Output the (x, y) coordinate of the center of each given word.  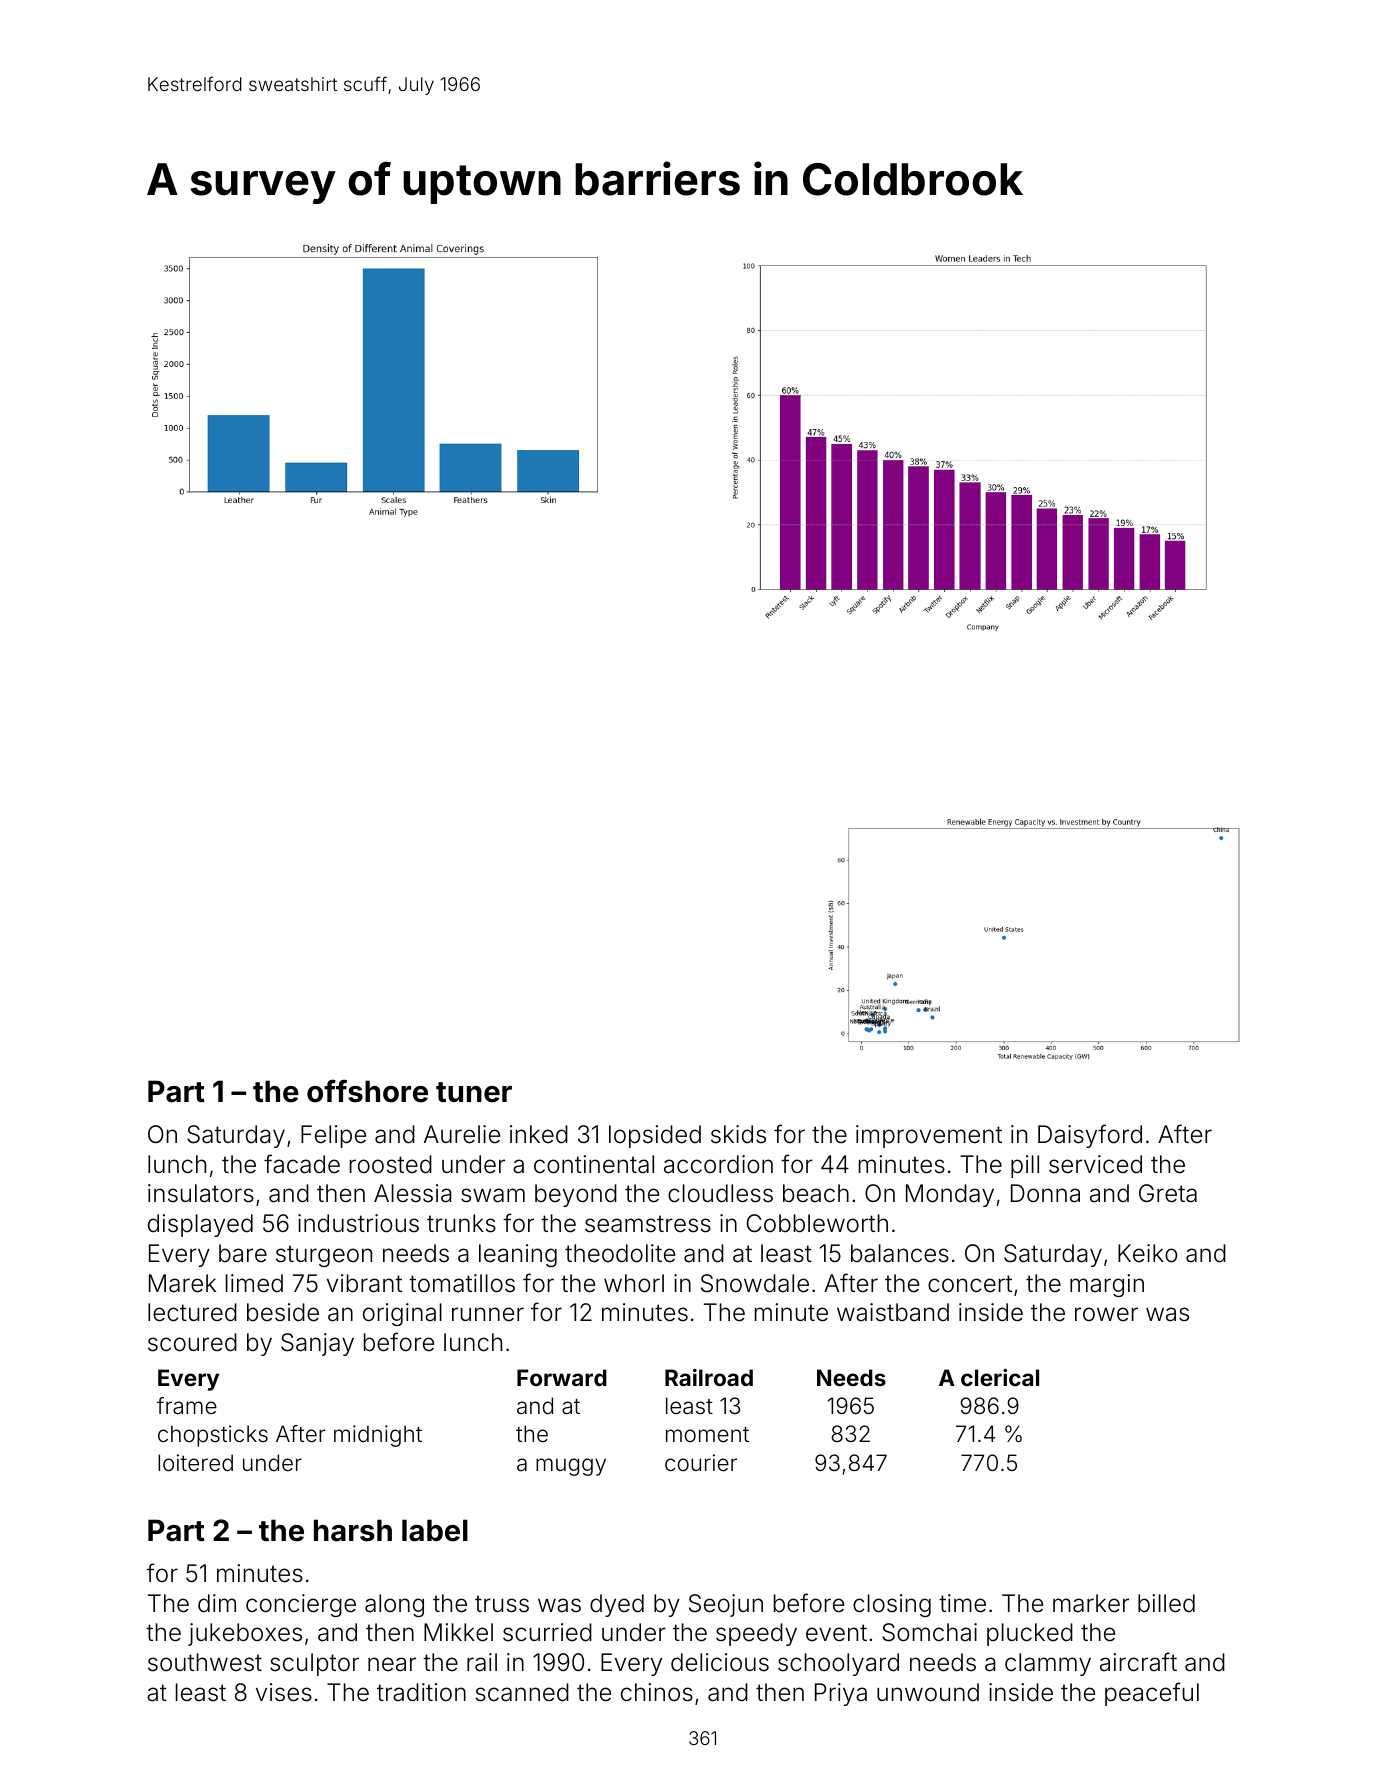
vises (284, 1692)
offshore (367, 1091)
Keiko (1147, 1253)
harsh (353, 1530)
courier (701, 1463)
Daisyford (1090, 1136)
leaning (518, 1255)
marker (1091, 1603)
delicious (720, 1662)
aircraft (1138, 1662)
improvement (929, 1136)
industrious (358, 1223)
